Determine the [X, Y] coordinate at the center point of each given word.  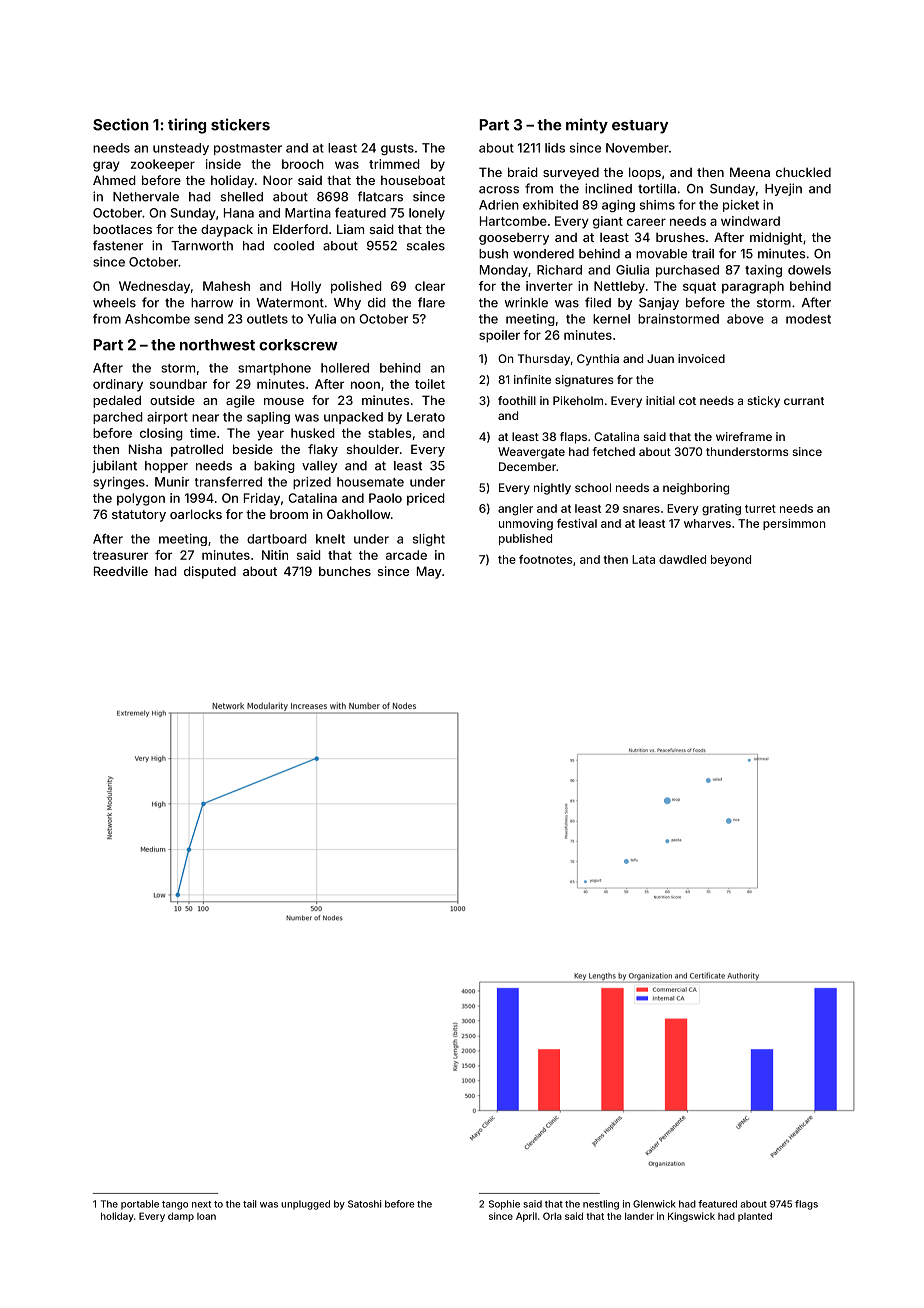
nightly [552, 489]
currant [804, 401]
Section [121, 124]
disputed [210, 572]
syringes [119, 483]
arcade [406, 555]
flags [806, 1205]
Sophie [504, 1205]
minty [587, 126]
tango [175, 1205]
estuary [640, 127]
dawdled [682, 559]
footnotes [545, 559]
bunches [345, 571]
